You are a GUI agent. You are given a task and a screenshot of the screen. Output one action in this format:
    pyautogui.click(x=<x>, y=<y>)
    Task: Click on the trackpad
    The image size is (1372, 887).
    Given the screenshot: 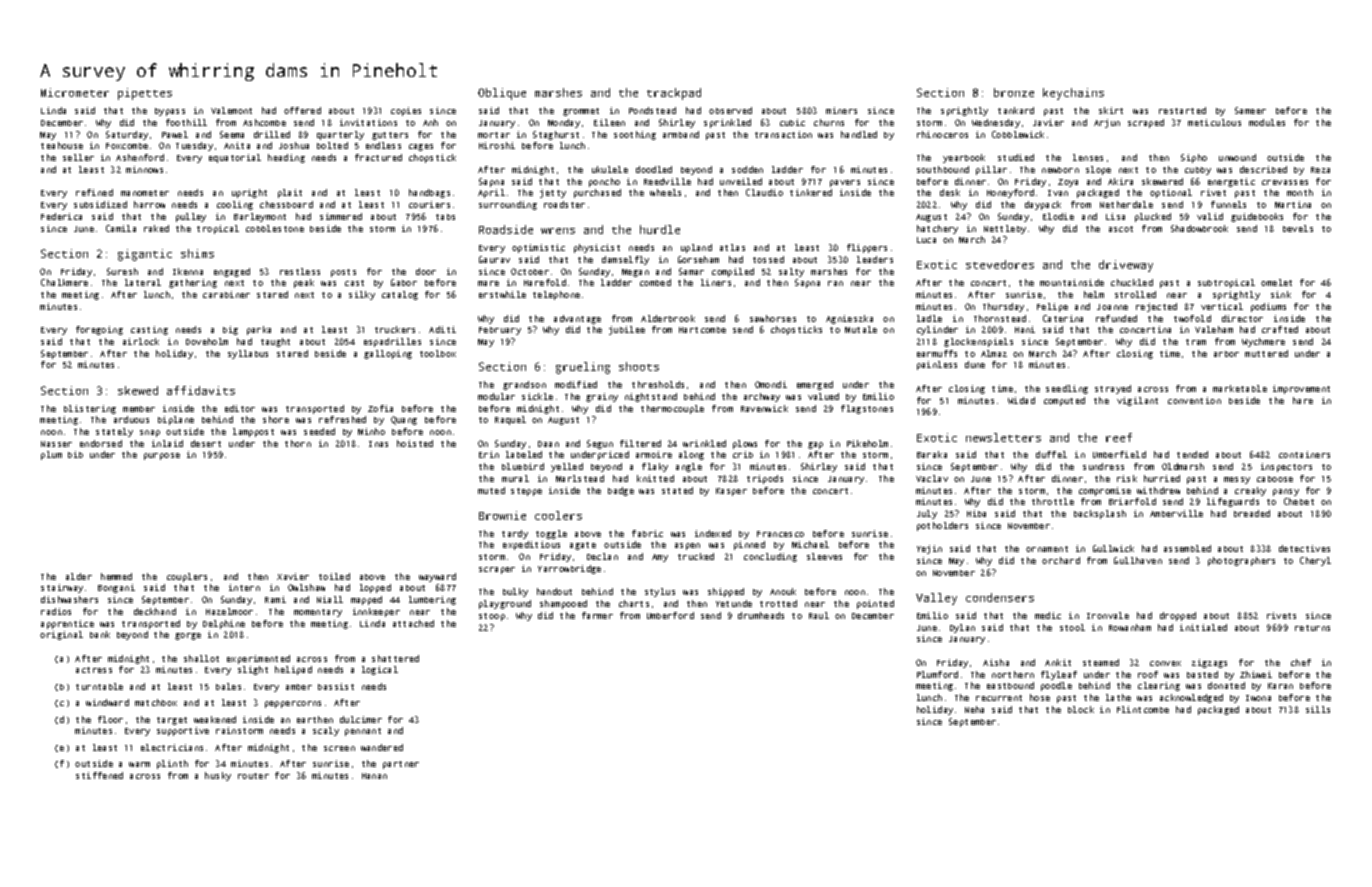 What is the action you would take?
    pyautogui.click(x=674, y=94)
